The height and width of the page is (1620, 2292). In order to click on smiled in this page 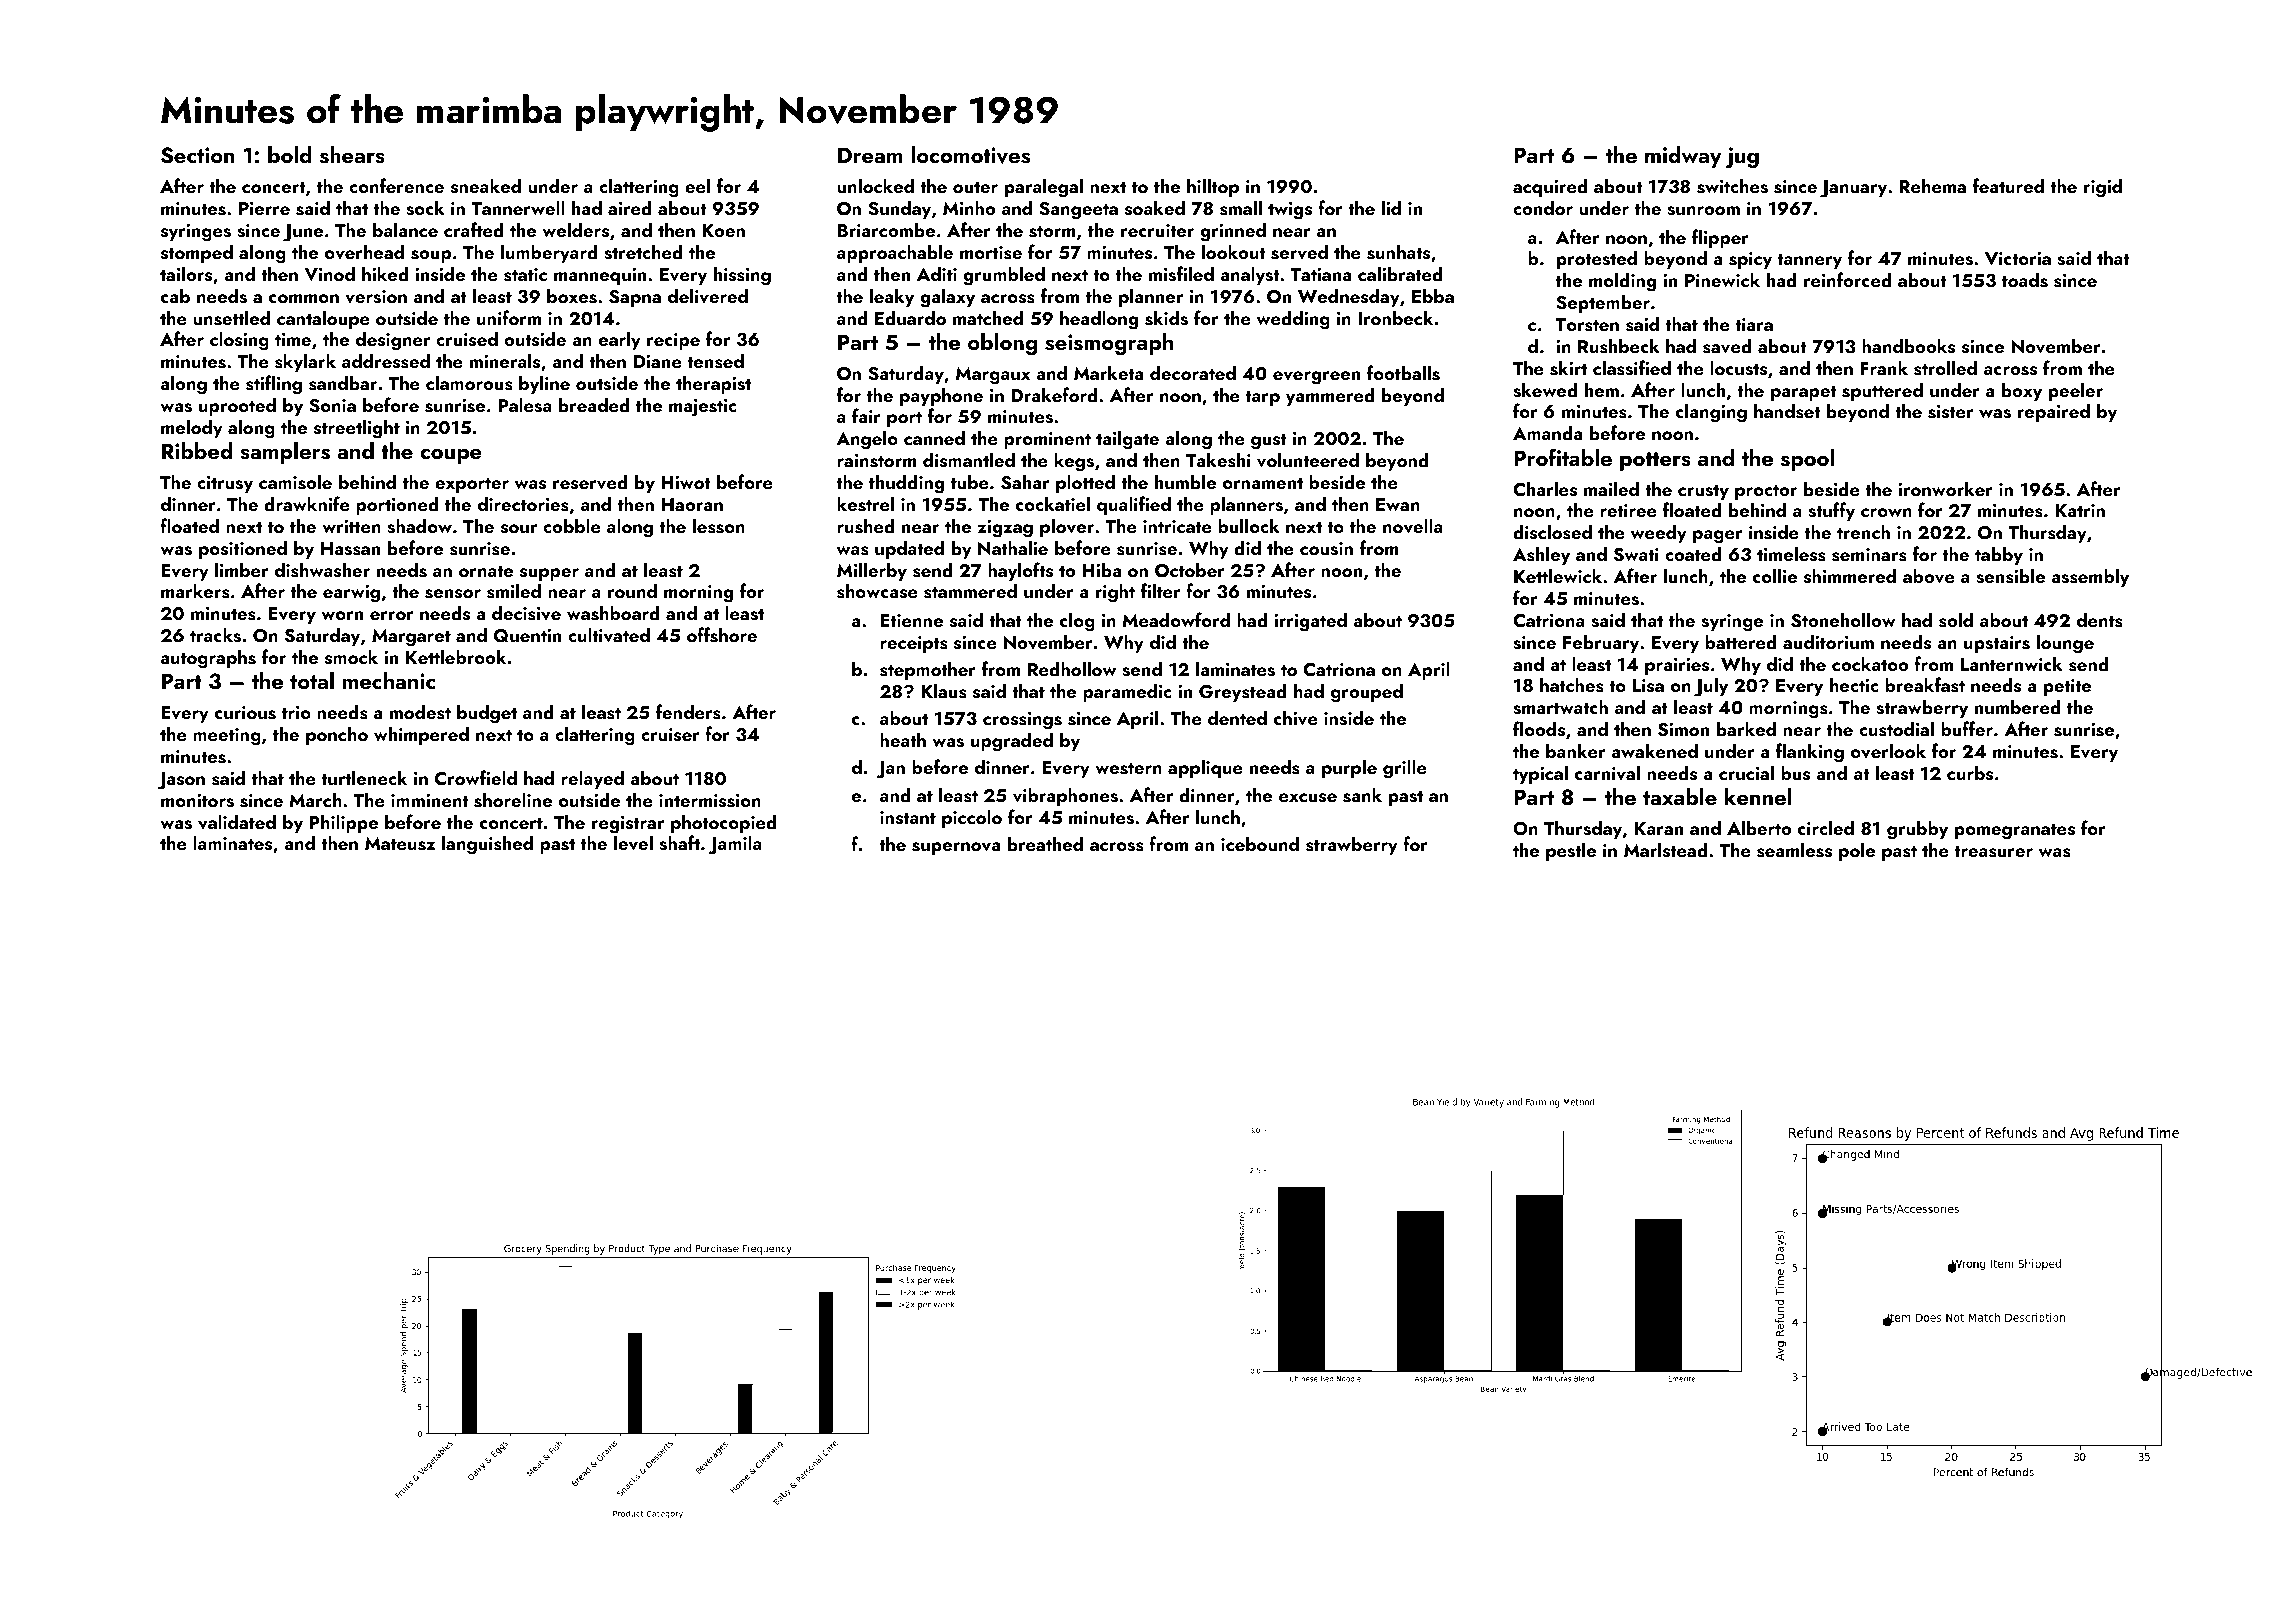, I will do `click(514, 591)`.
